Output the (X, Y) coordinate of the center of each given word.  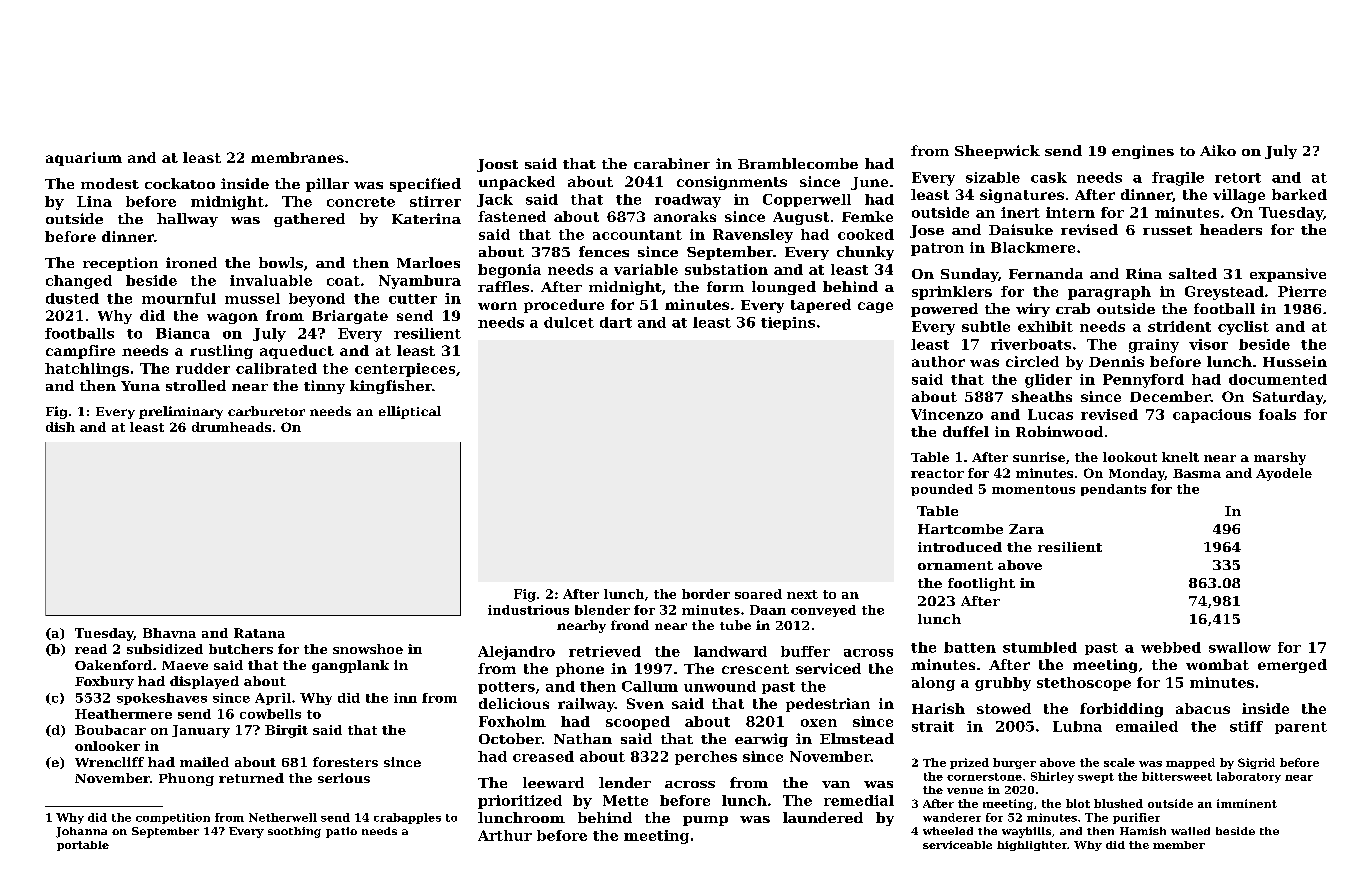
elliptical (410, 412)
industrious (528, 610)
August (801, 218)
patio (341, 832)
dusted (72, 298)
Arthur (505, 835)
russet (1167, 230)
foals (1277, 414)
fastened (512, 216)
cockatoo (180, 183)
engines (1143, 152)
